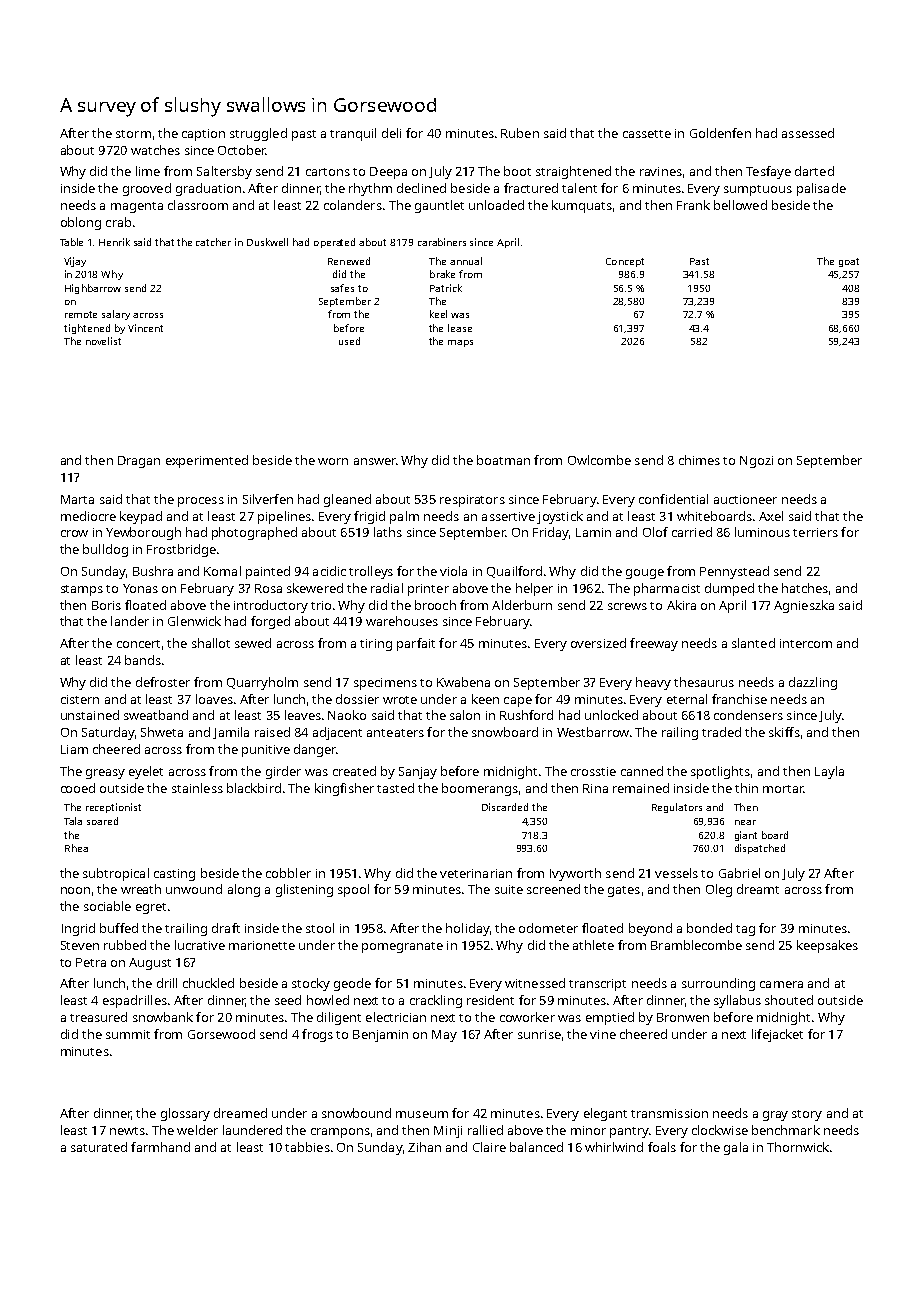 The width and height of the page is (924, 1308). I want to click on whirlwind, so click(614, 1147).
